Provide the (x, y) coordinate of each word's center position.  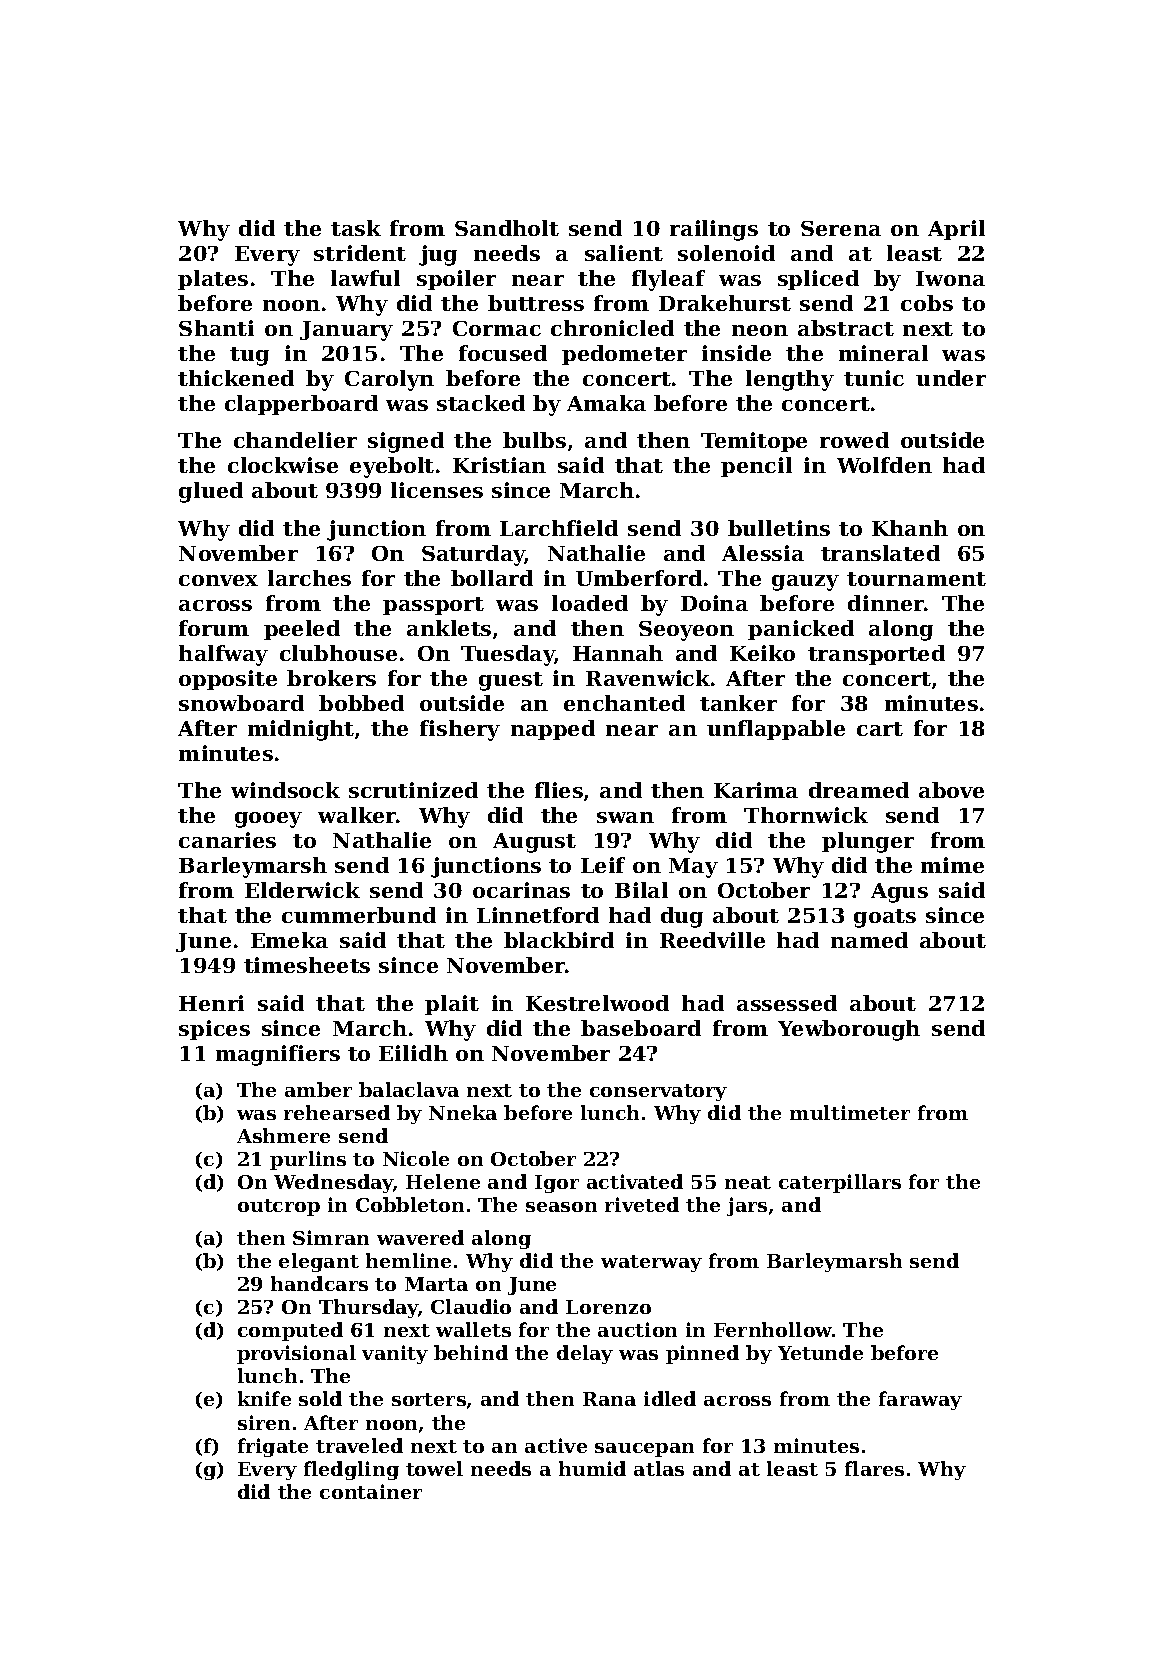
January (346, 331)
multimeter (850, 1112)
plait (452, 1005)
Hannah (618, 653)
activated (635, 1181)
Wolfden (884, 465)
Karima (756, 790)
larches (309, 578)
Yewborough (849, 1030)
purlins (308, 1160)
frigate (273, 1447)
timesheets (307, 965)
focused (503, 353)
